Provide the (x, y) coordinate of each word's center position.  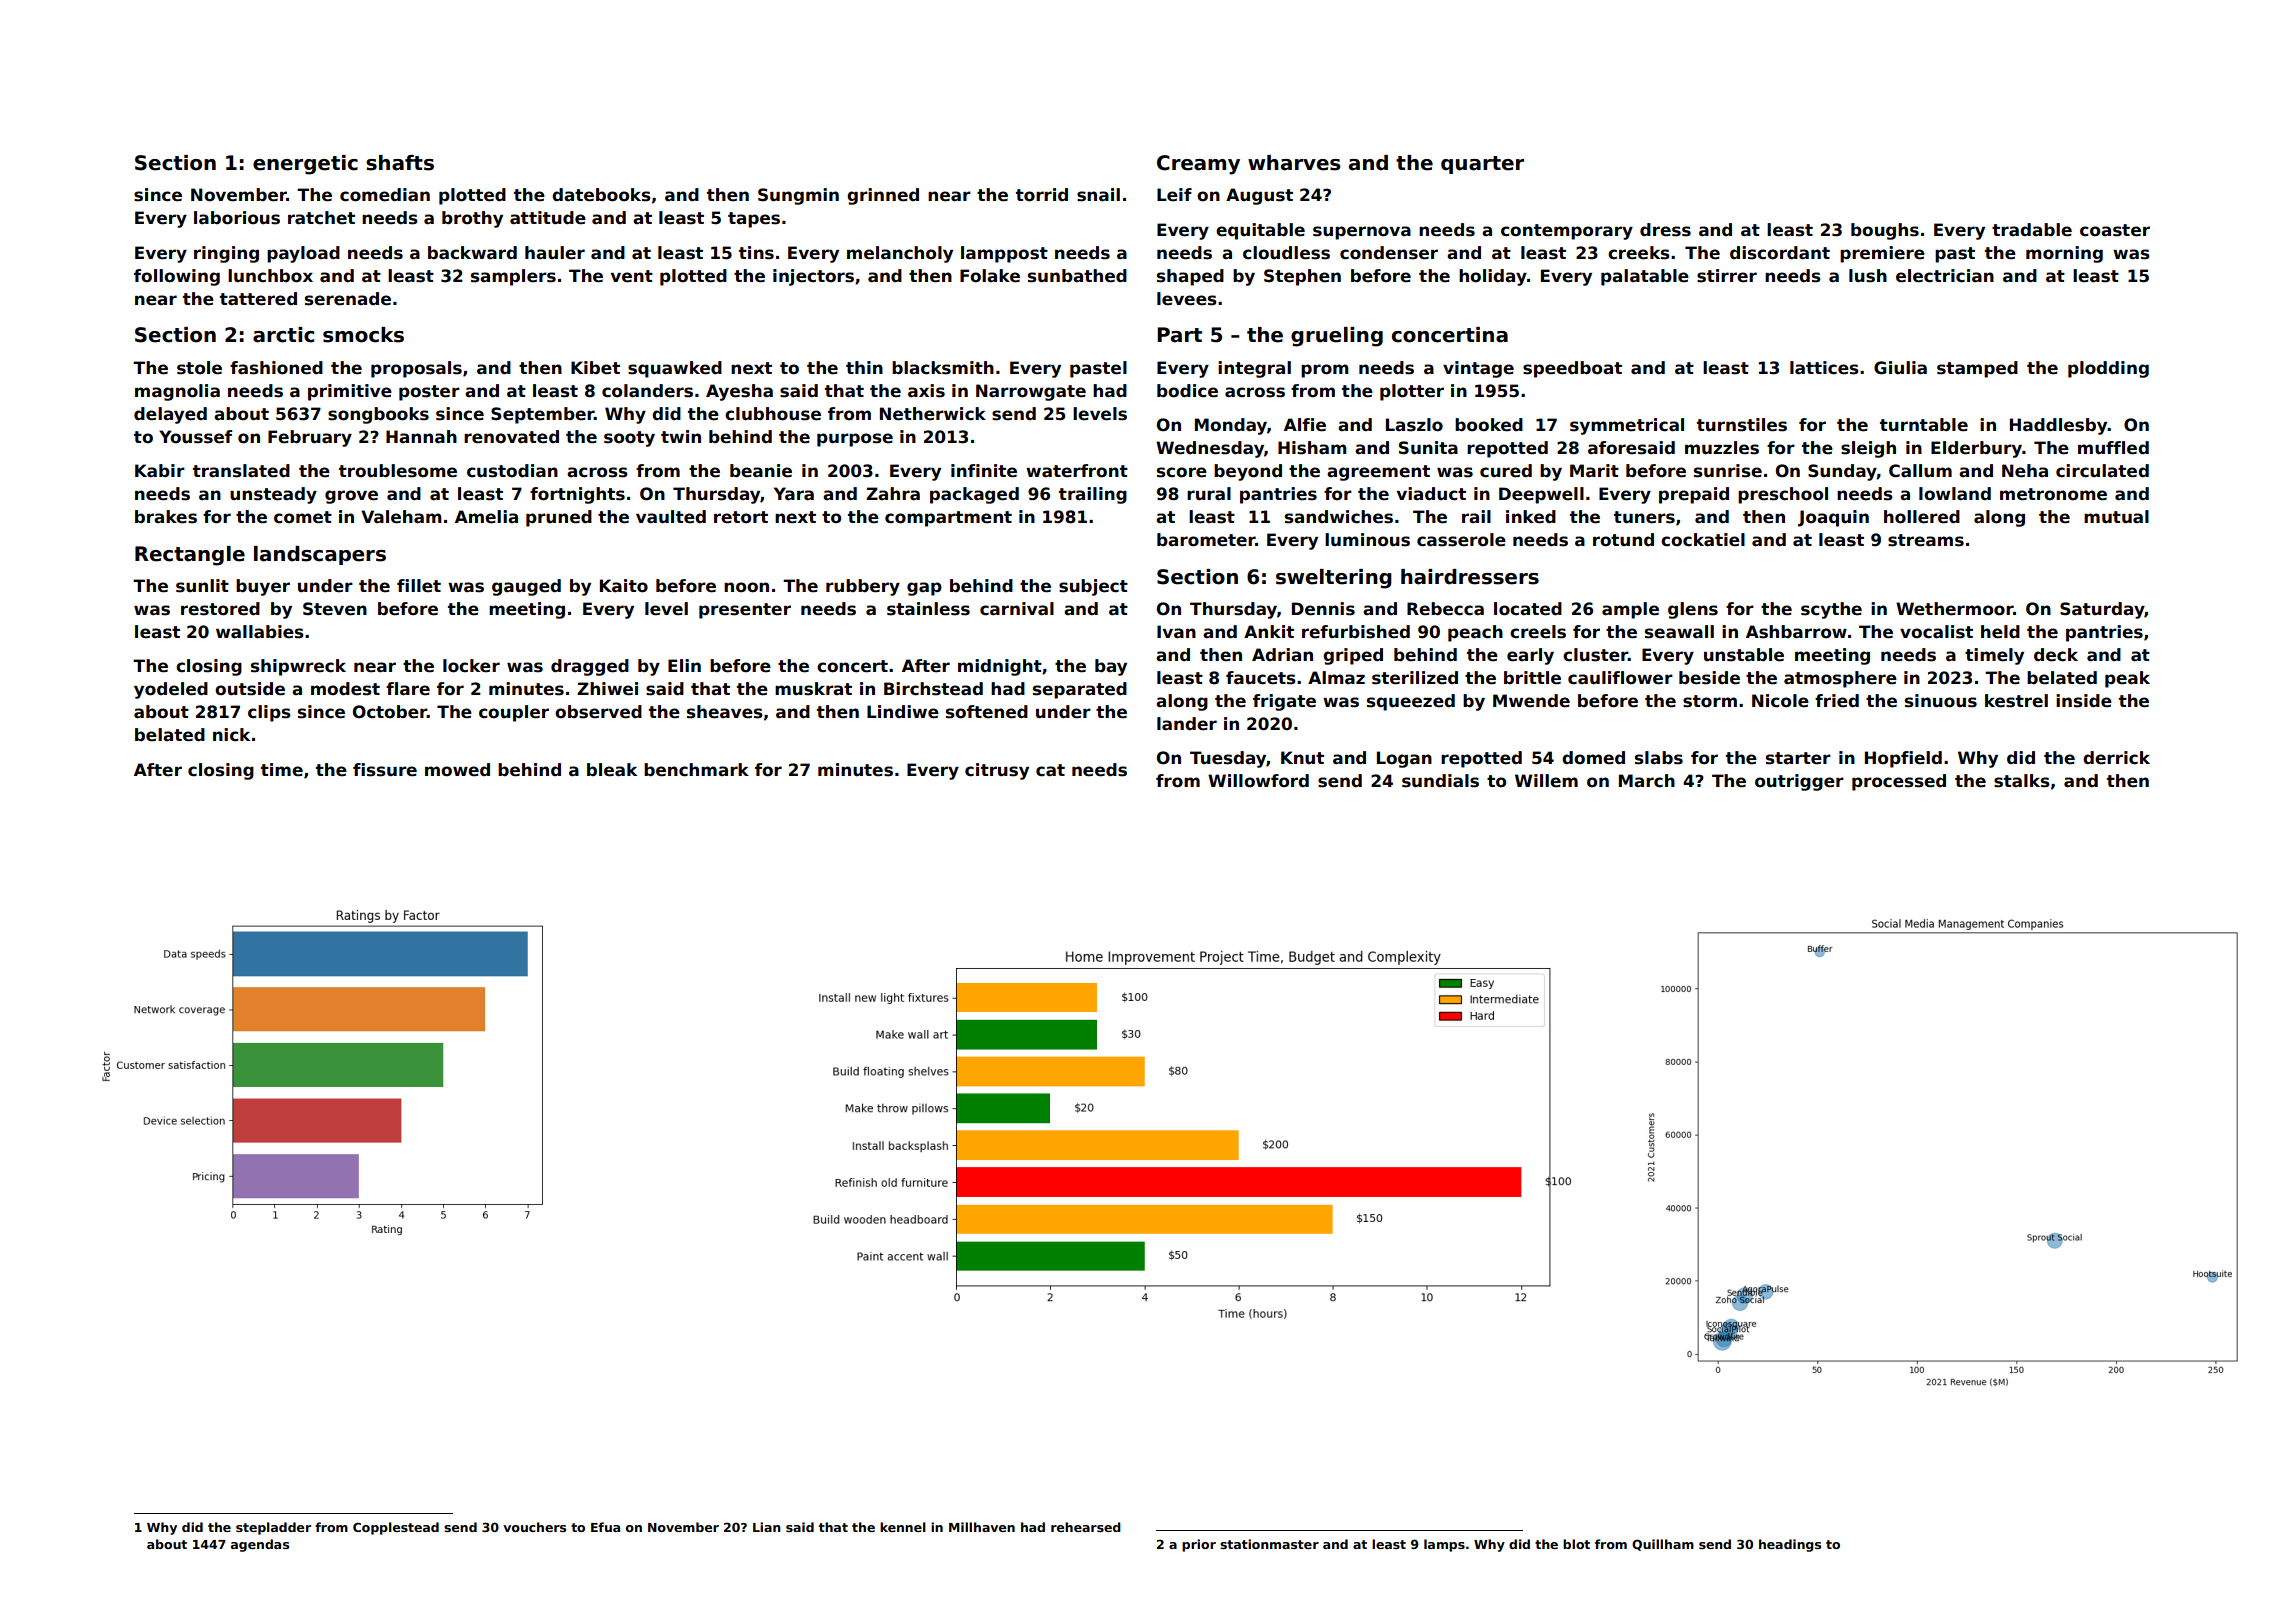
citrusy (997, 771)
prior (1199, 1545)
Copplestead (396, 1528)
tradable (2032, 230)
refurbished (1356, 632)
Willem (1546, 781)
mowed (457, 770)
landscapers (320, 555)
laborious (237, 218)
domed (1593, 758)
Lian (767, 1527)
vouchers (534, 1527)
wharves (1294, 163)
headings (1790, 1545)
